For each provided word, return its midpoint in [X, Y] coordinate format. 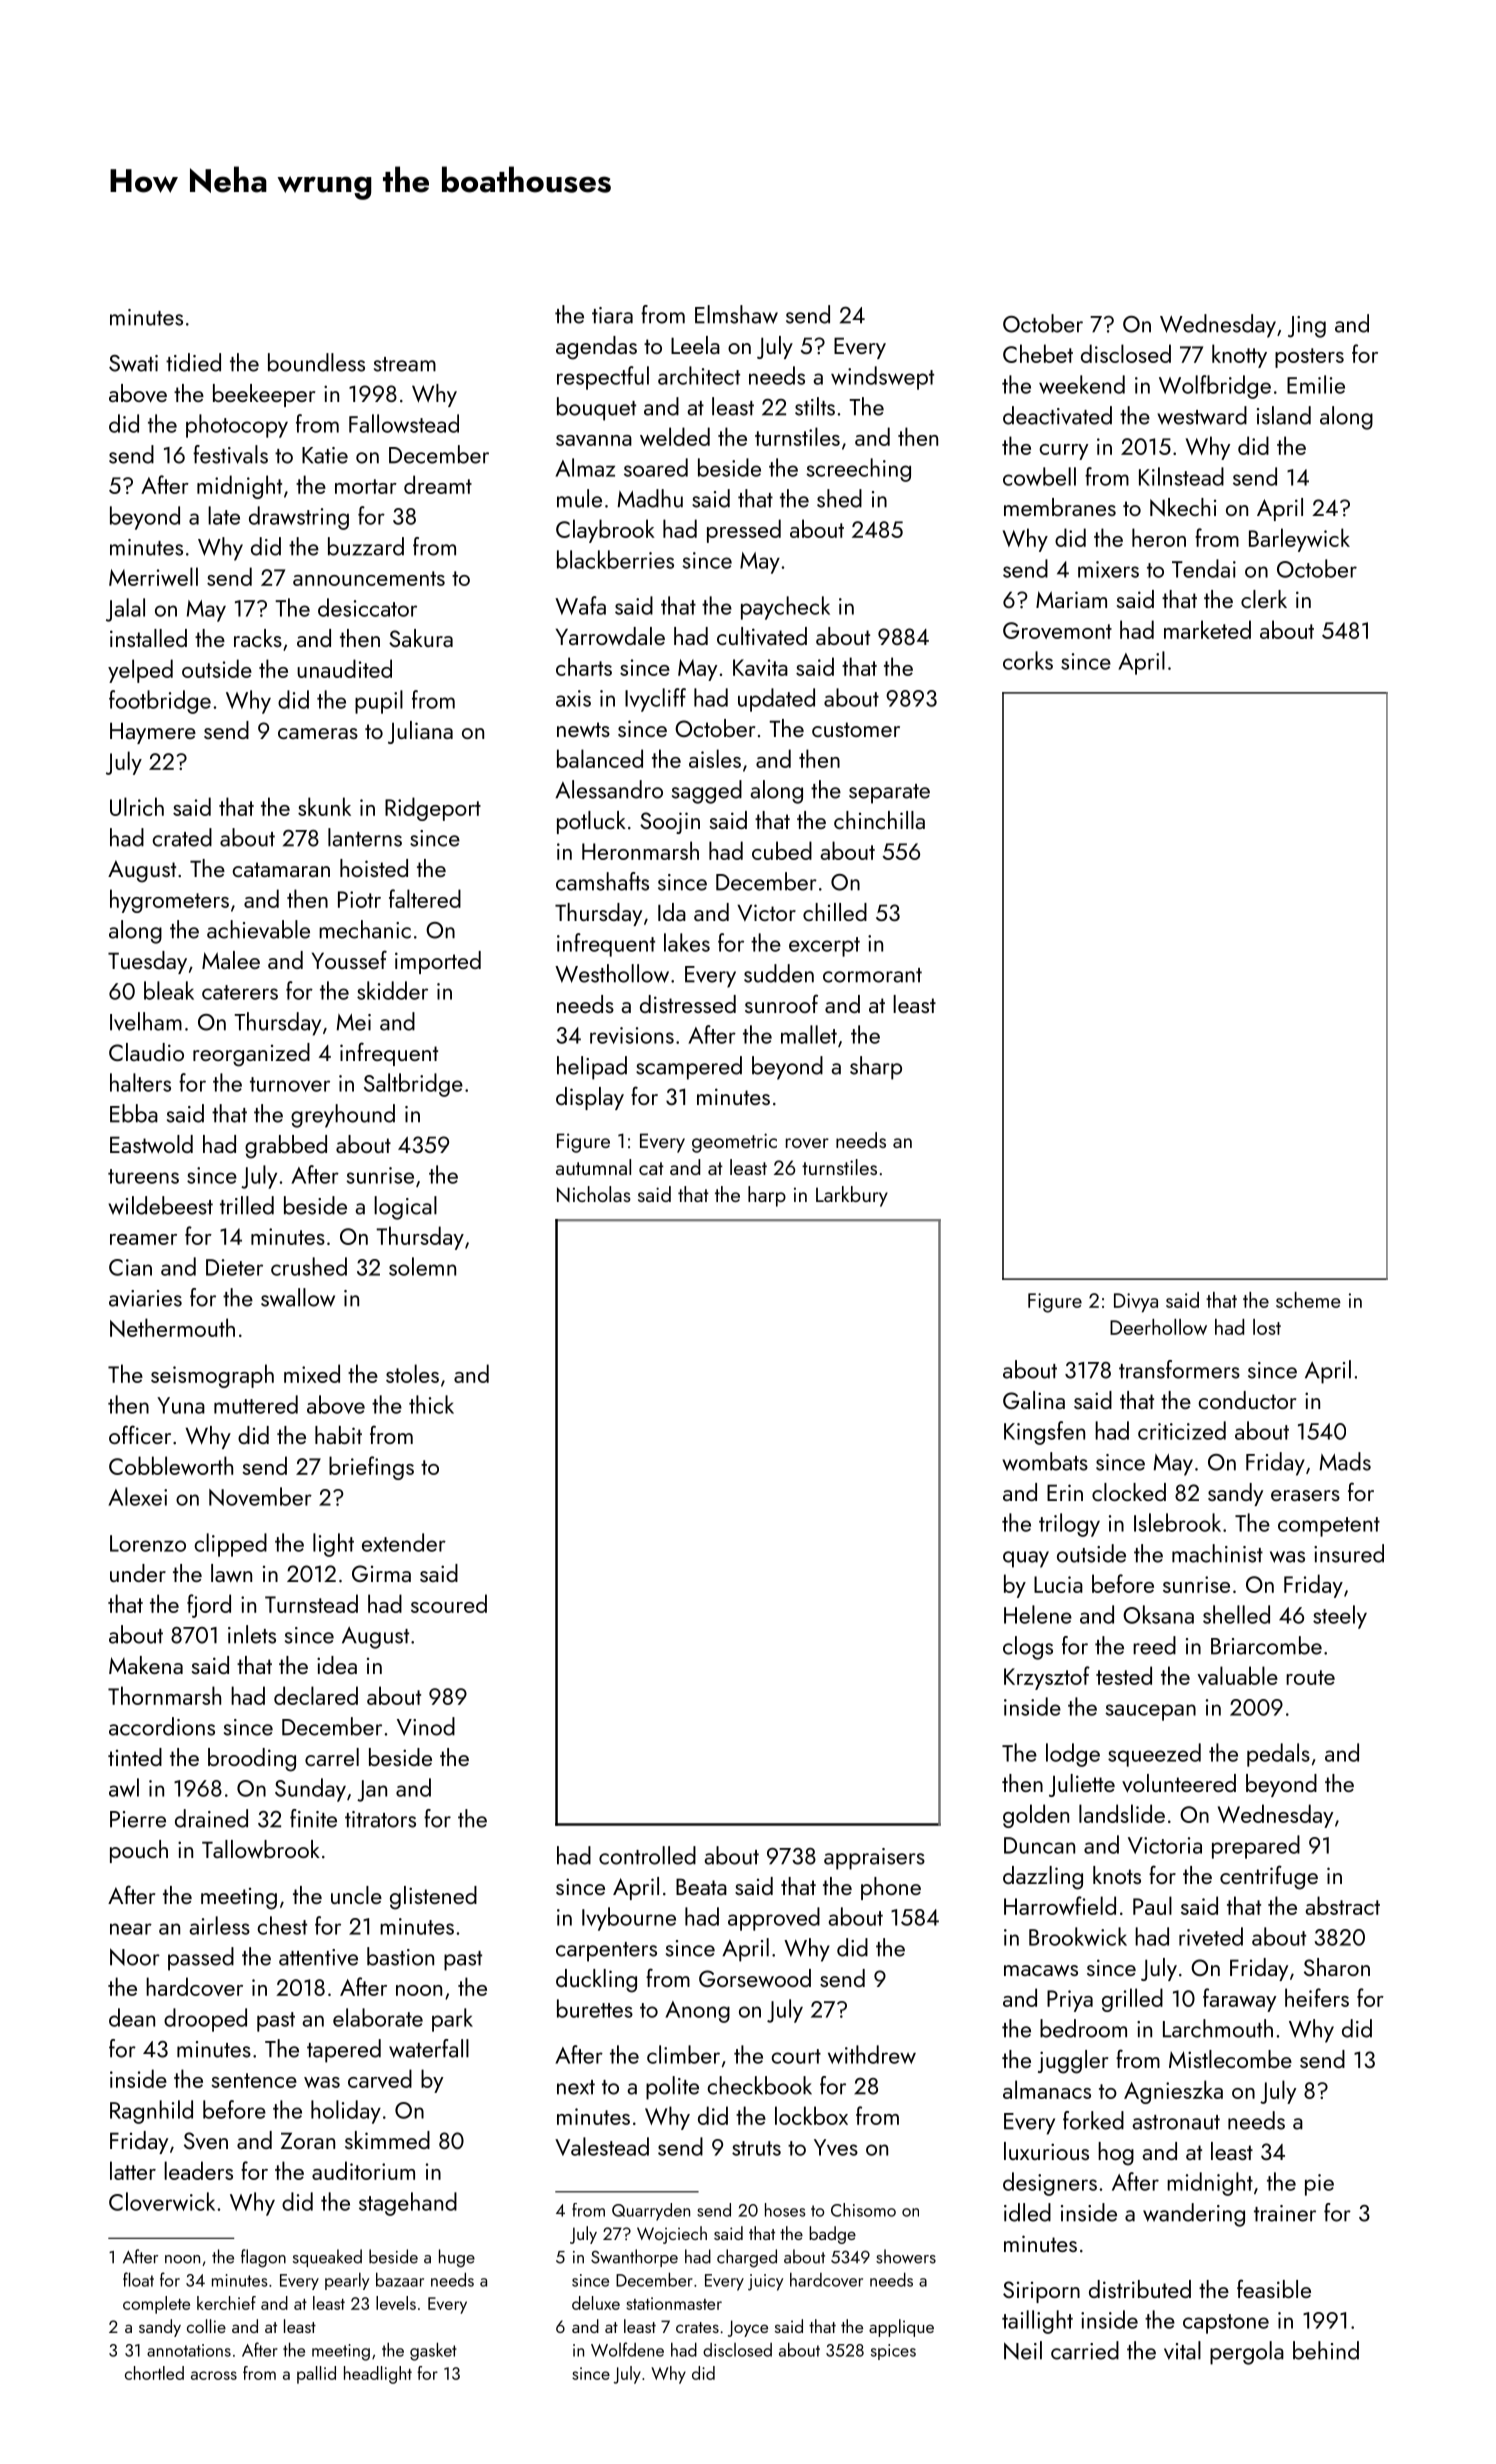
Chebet [1038, 353]
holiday [346, 2112]
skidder [392, 990]
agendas [596, 348]
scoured [449, 1603]
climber [683, 2054]
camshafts [602, 881]
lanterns [365, 837]
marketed [1207, 629]
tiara [612, 315]
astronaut [1176, 2122]
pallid [316, 2375]
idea [337, 1665]
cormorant [872, 975]
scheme [1308, 1300]
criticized [1182, 1430]
